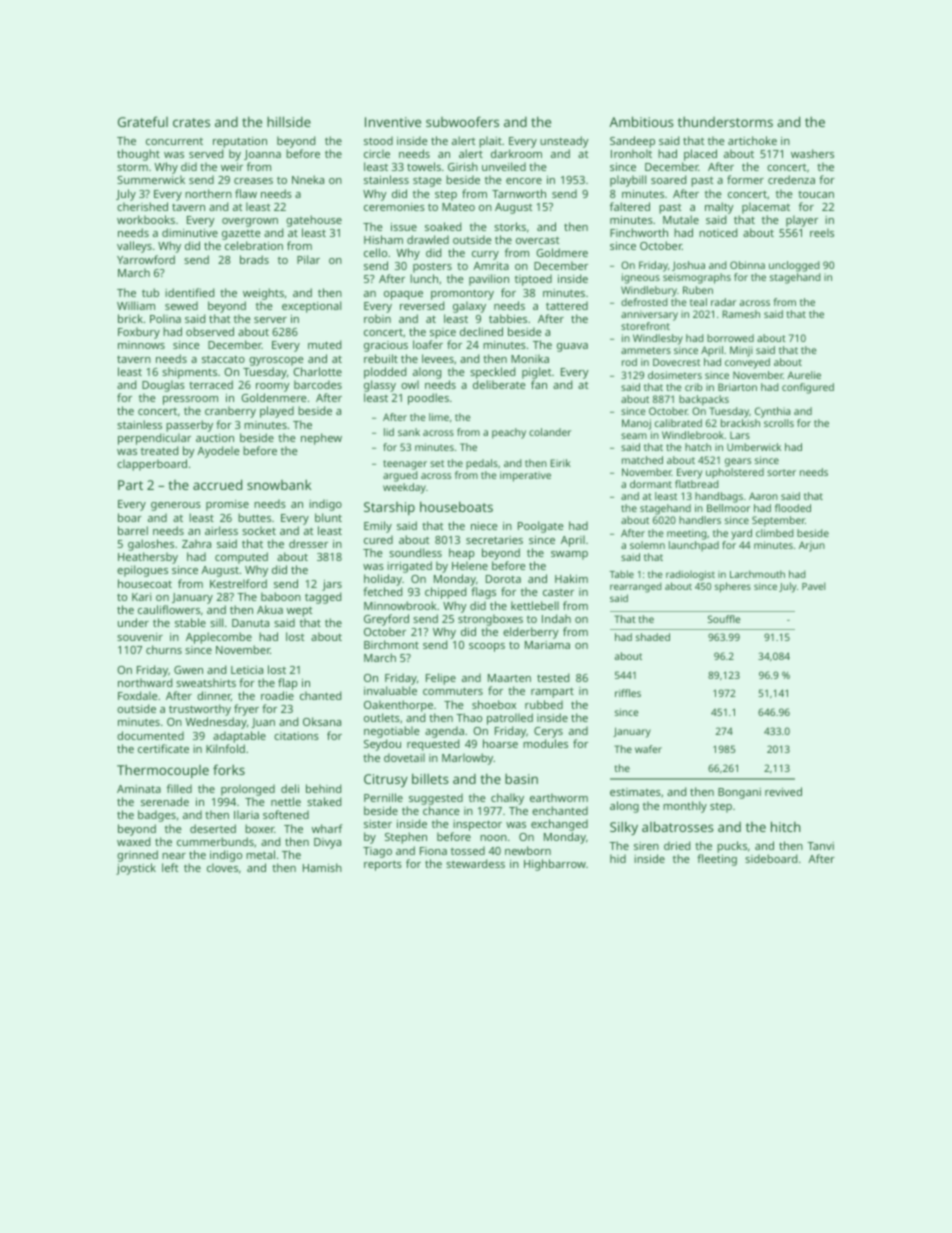 This screenshot has height=1233, width=952. Describe the element at coordinates (653, 637) in the screenshot. I see `shaded` at that location.
